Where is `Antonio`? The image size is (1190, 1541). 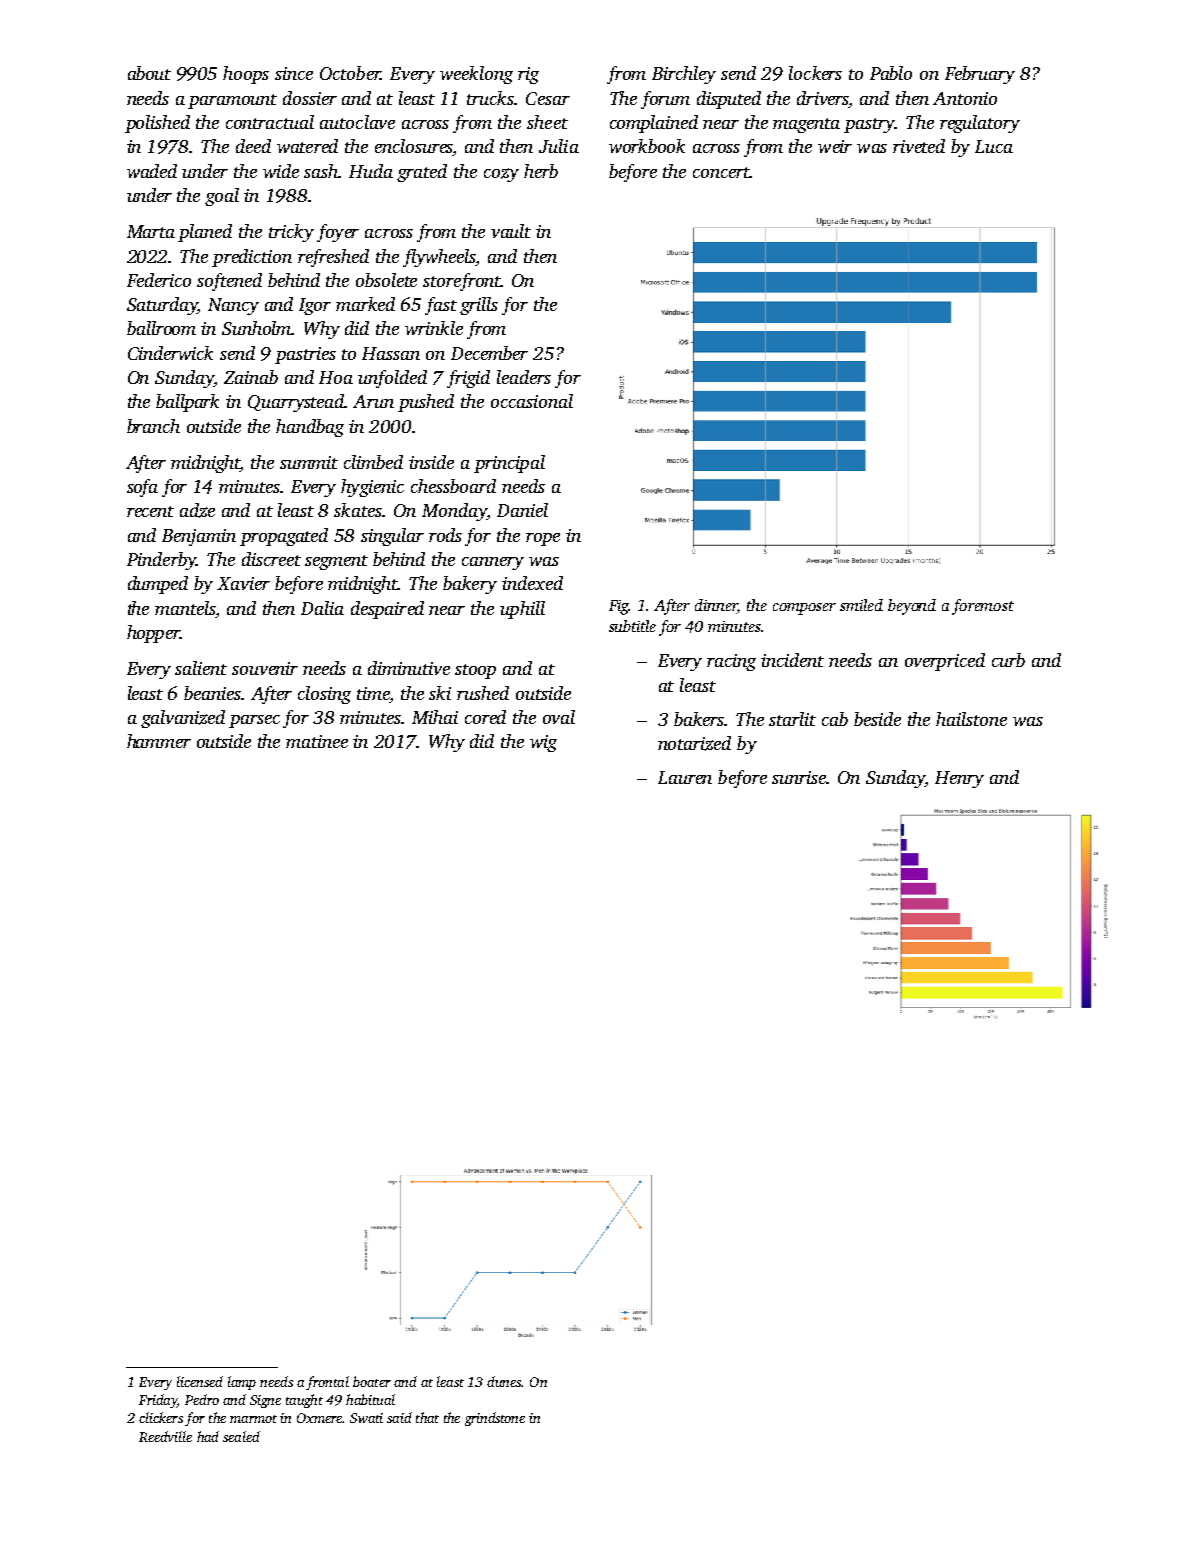 Antonio is located at coordinates (965, 98).
